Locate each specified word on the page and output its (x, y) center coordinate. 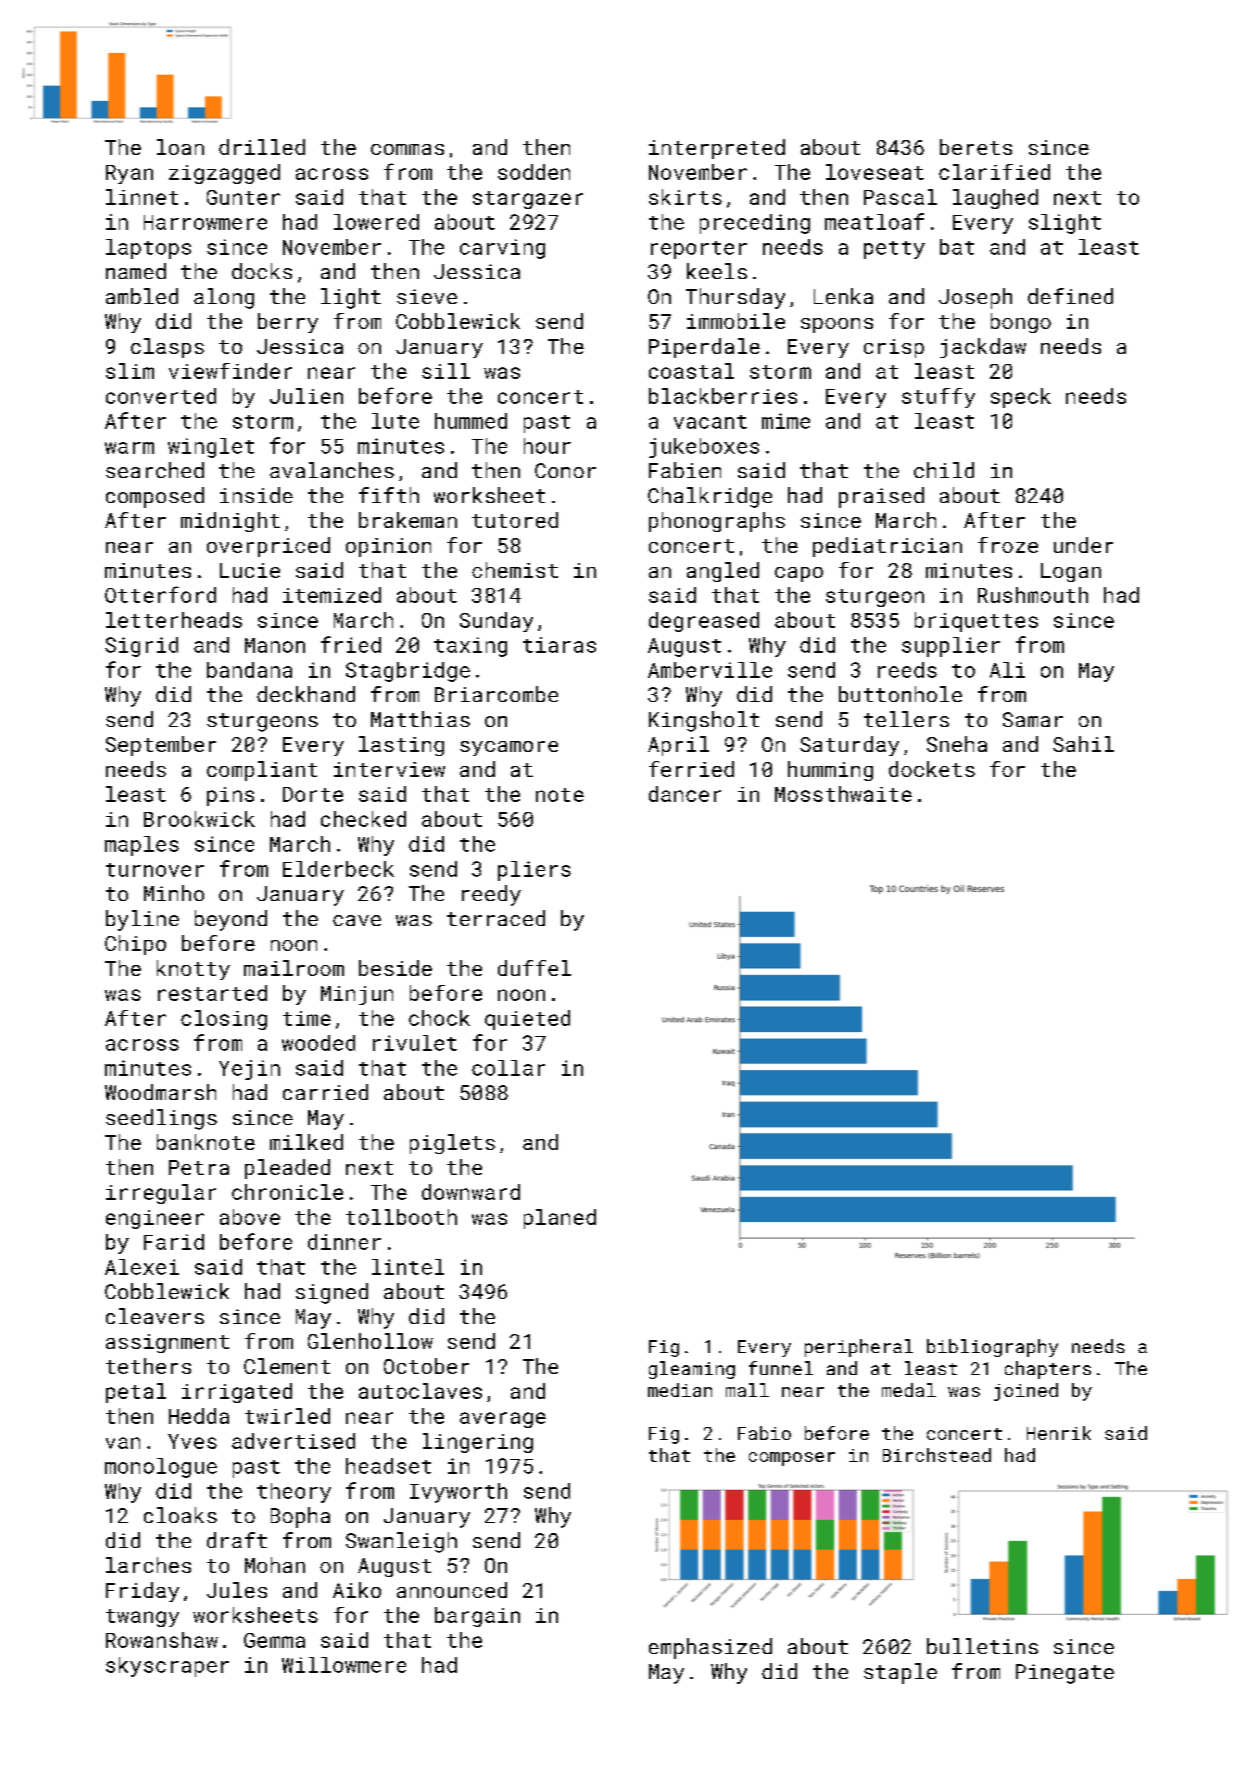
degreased (704, 622)
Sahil (1083, 744)
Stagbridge (408, 672)
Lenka (843, 296)
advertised (293, 1441)
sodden (534, 172)
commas (407, 149)
